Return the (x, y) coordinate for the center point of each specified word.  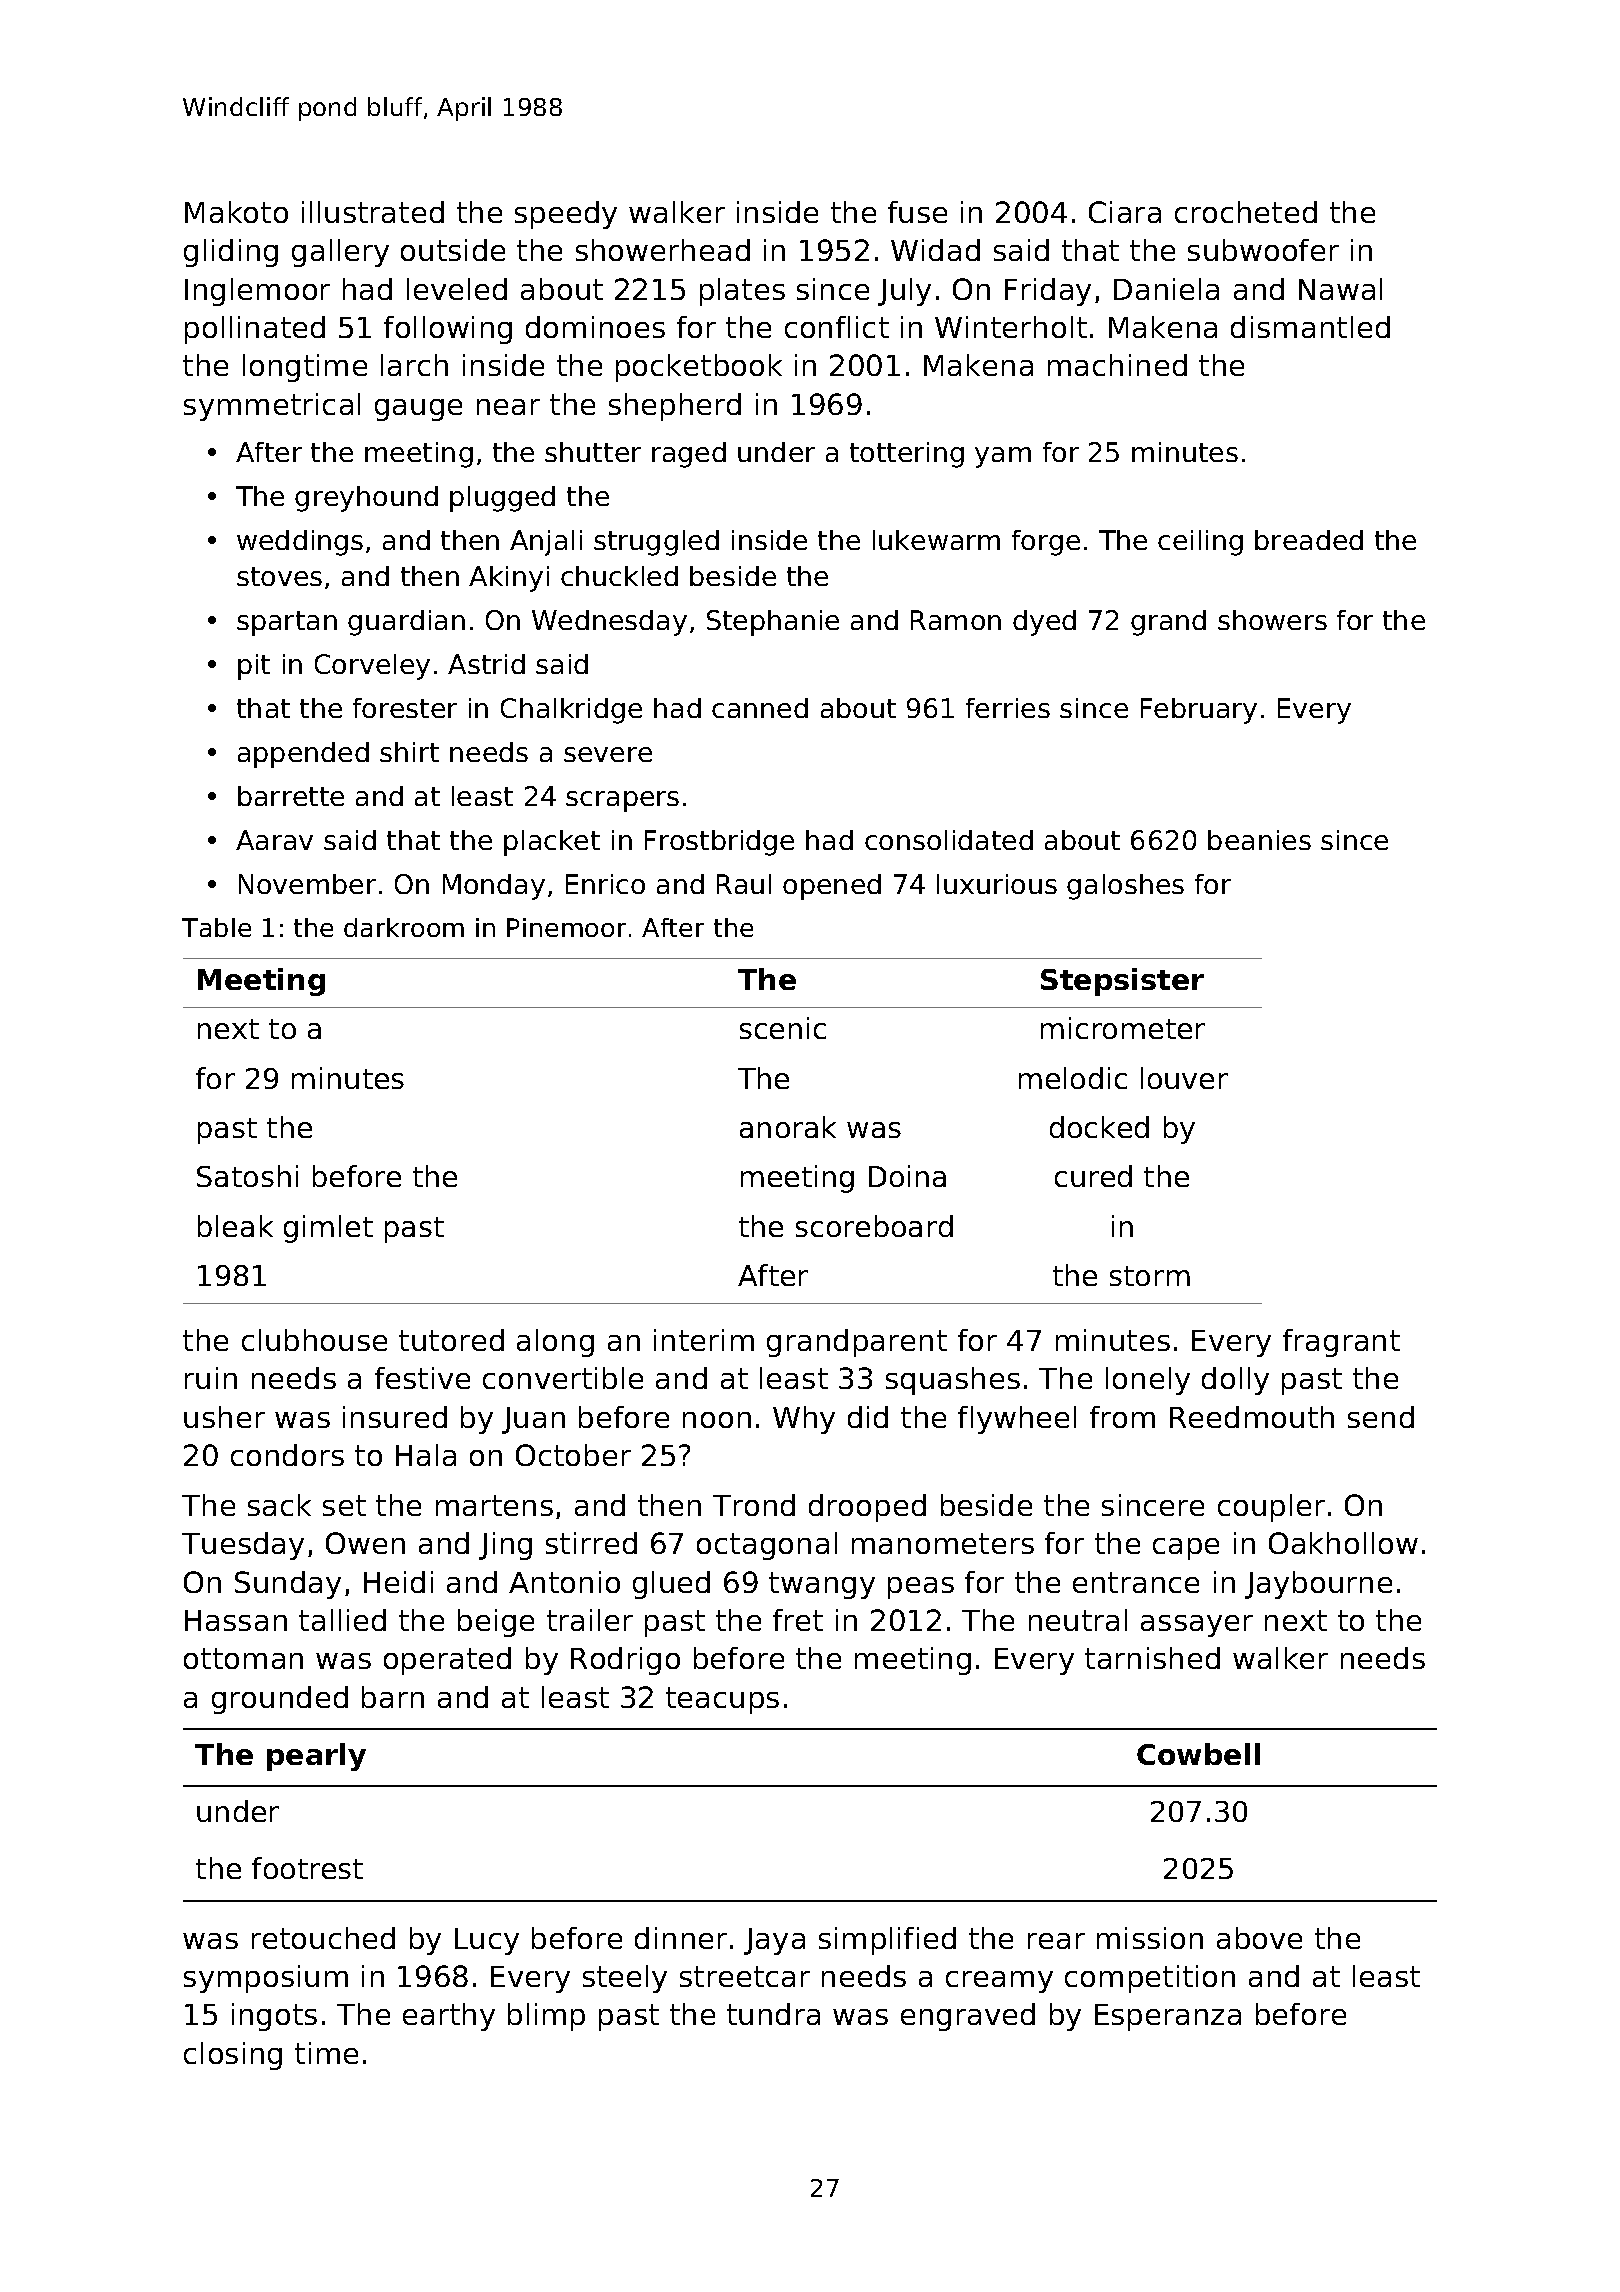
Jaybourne (1318, 1585)
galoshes (1125, 887)
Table (216, 927)
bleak (235, 1226)
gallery (340, 253)
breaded (1309, 540)
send (1381, 1417)
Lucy (487, 1941)
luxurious (997, 884)
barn (393, 1697)
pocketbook (699, 368)
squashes (953, 1381)
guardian (406, 623)
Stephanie (773, 623)
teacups (722, 1700)
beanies (1259, 840)
